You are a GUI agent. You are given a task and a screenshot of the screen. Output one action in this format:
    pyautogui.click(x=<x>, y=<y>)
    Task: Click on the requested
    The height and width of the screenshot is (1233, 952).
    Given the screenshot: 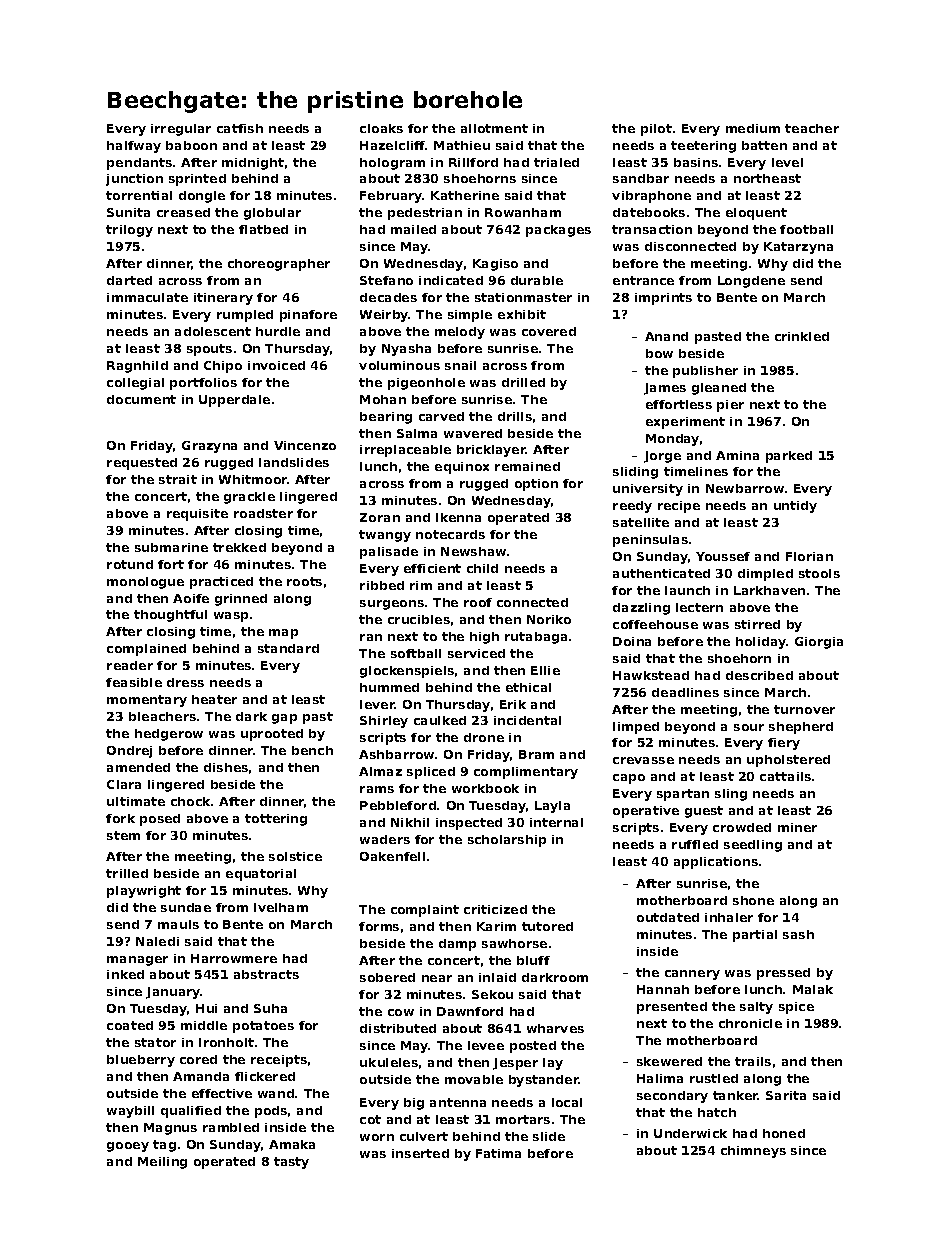 What is the action you would take?
    pyautogui.click(x=142, y=464)
